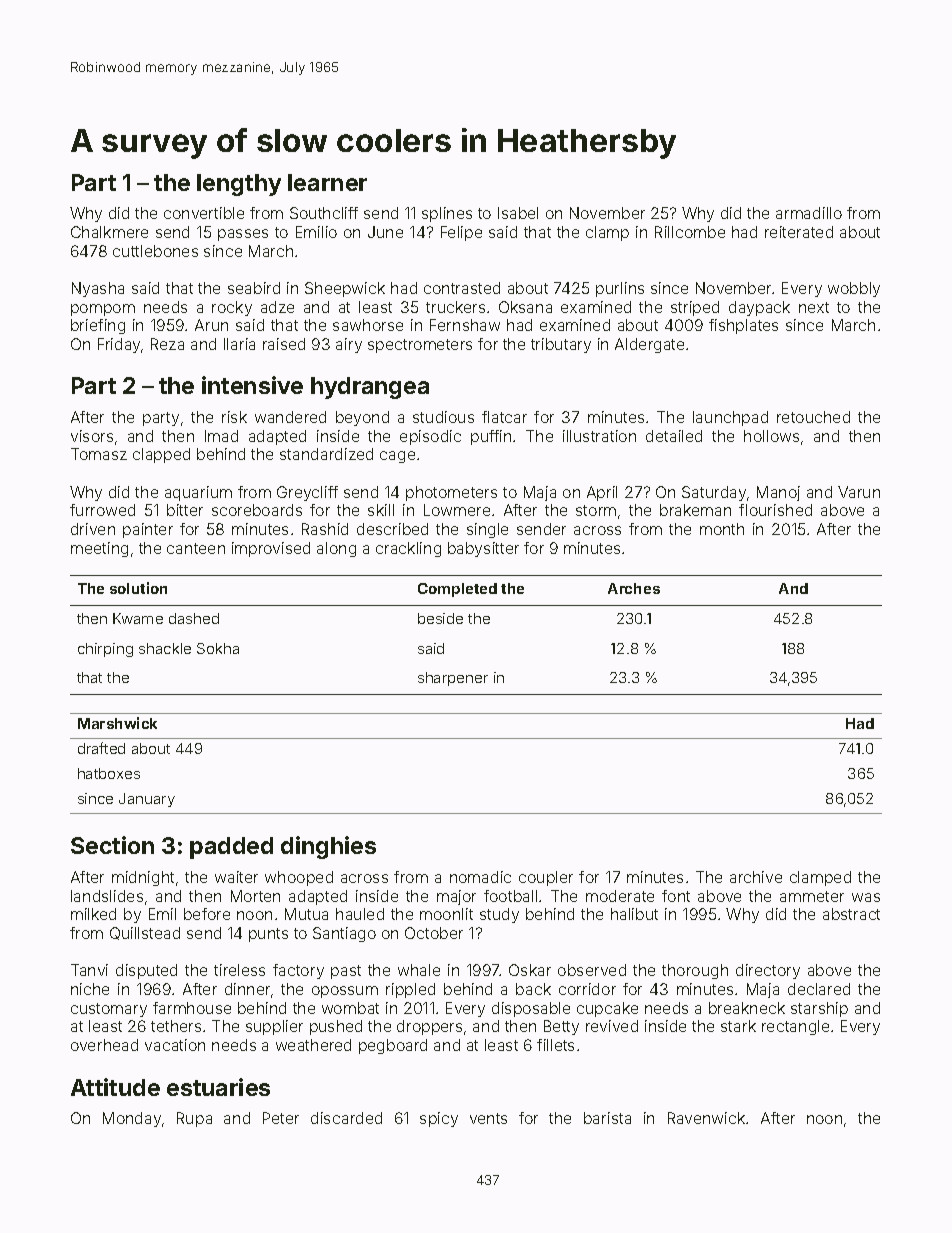  What do you see at coordinates (599, 436) in the screenshot?
I see `illustration` at bounding box center [599, 436].
